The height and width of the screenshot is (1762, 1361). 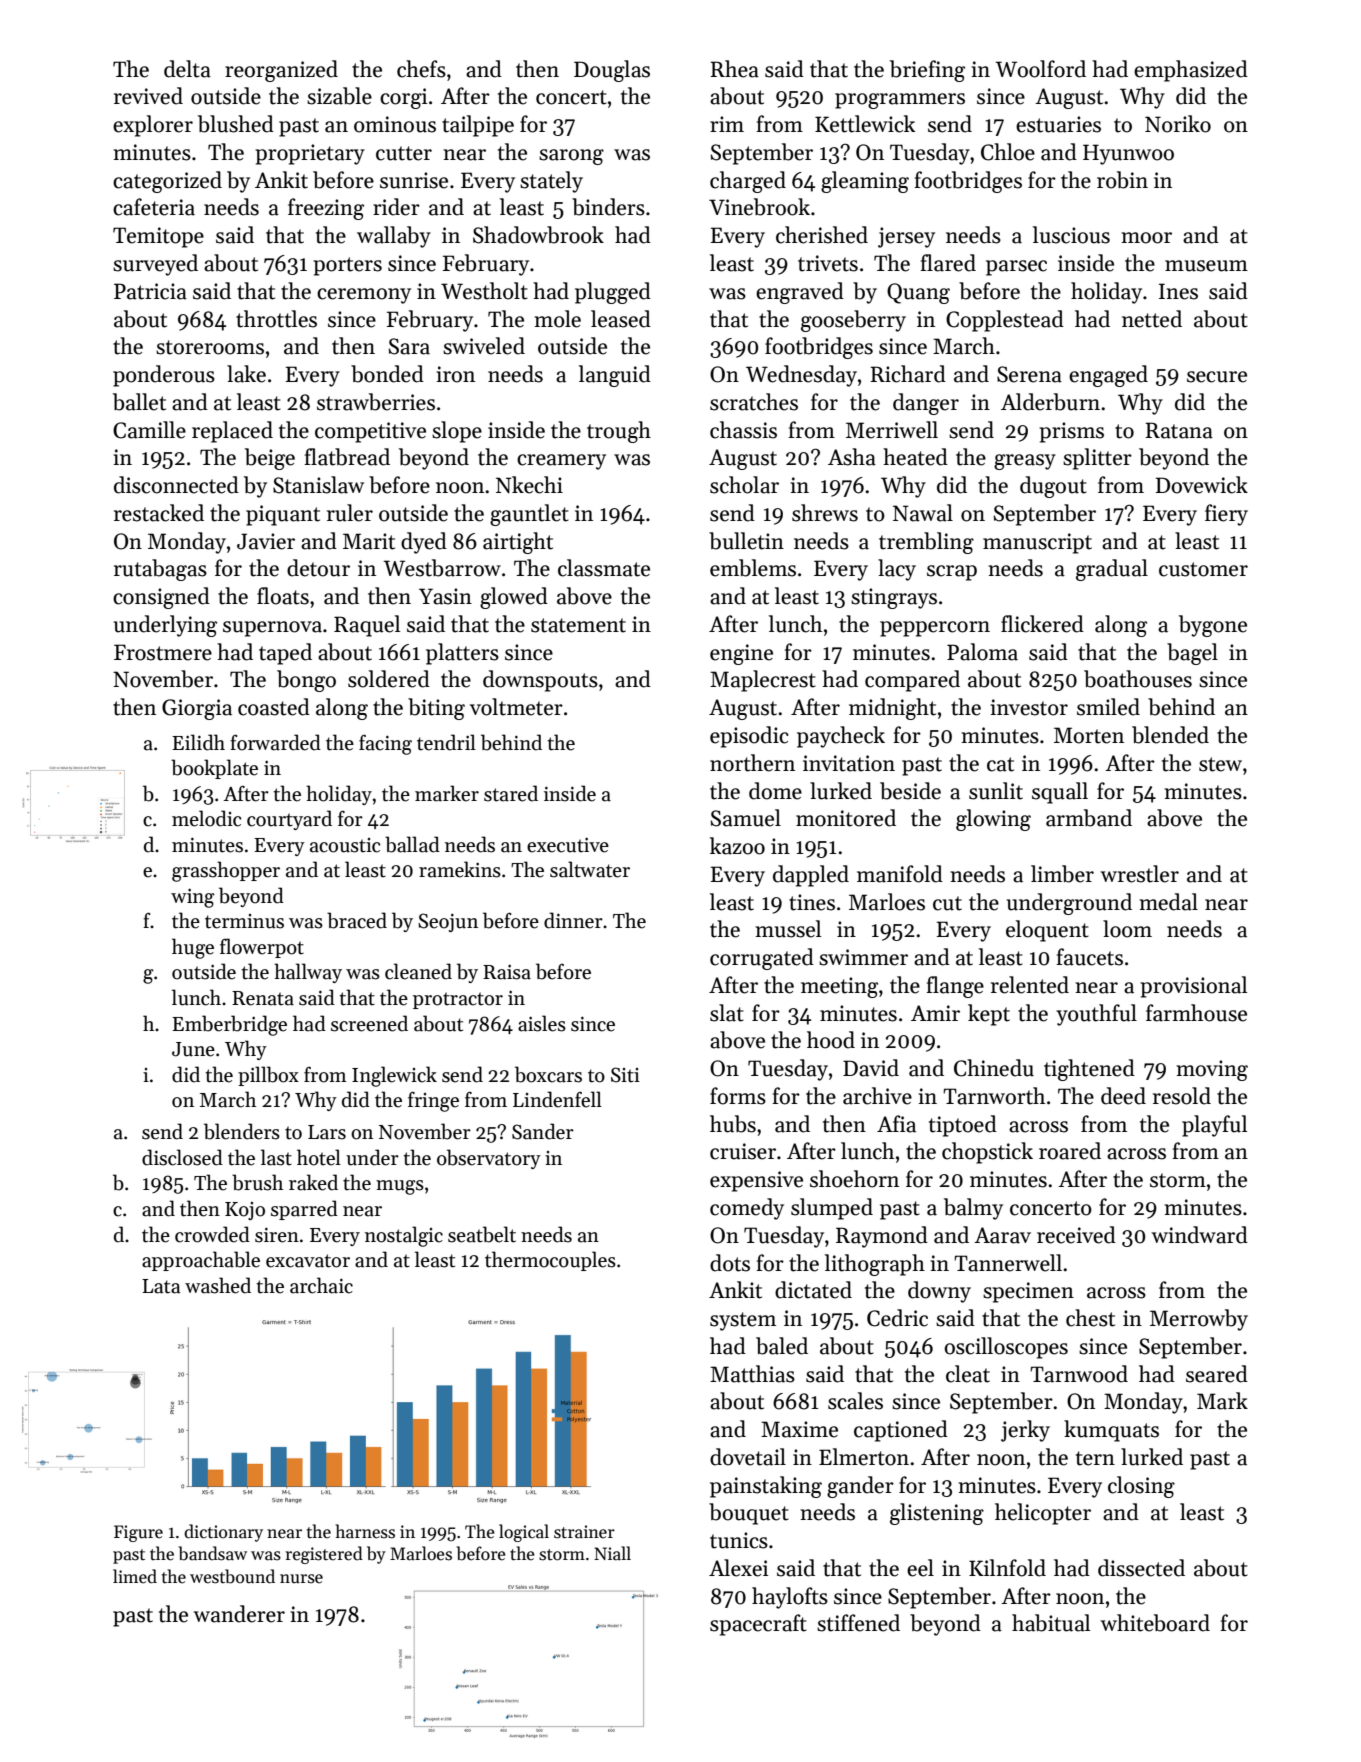 What do you see at coordinates (239, 1614) in the screenshot?
I see `wanderer` at bounding box center [239, 1614].
